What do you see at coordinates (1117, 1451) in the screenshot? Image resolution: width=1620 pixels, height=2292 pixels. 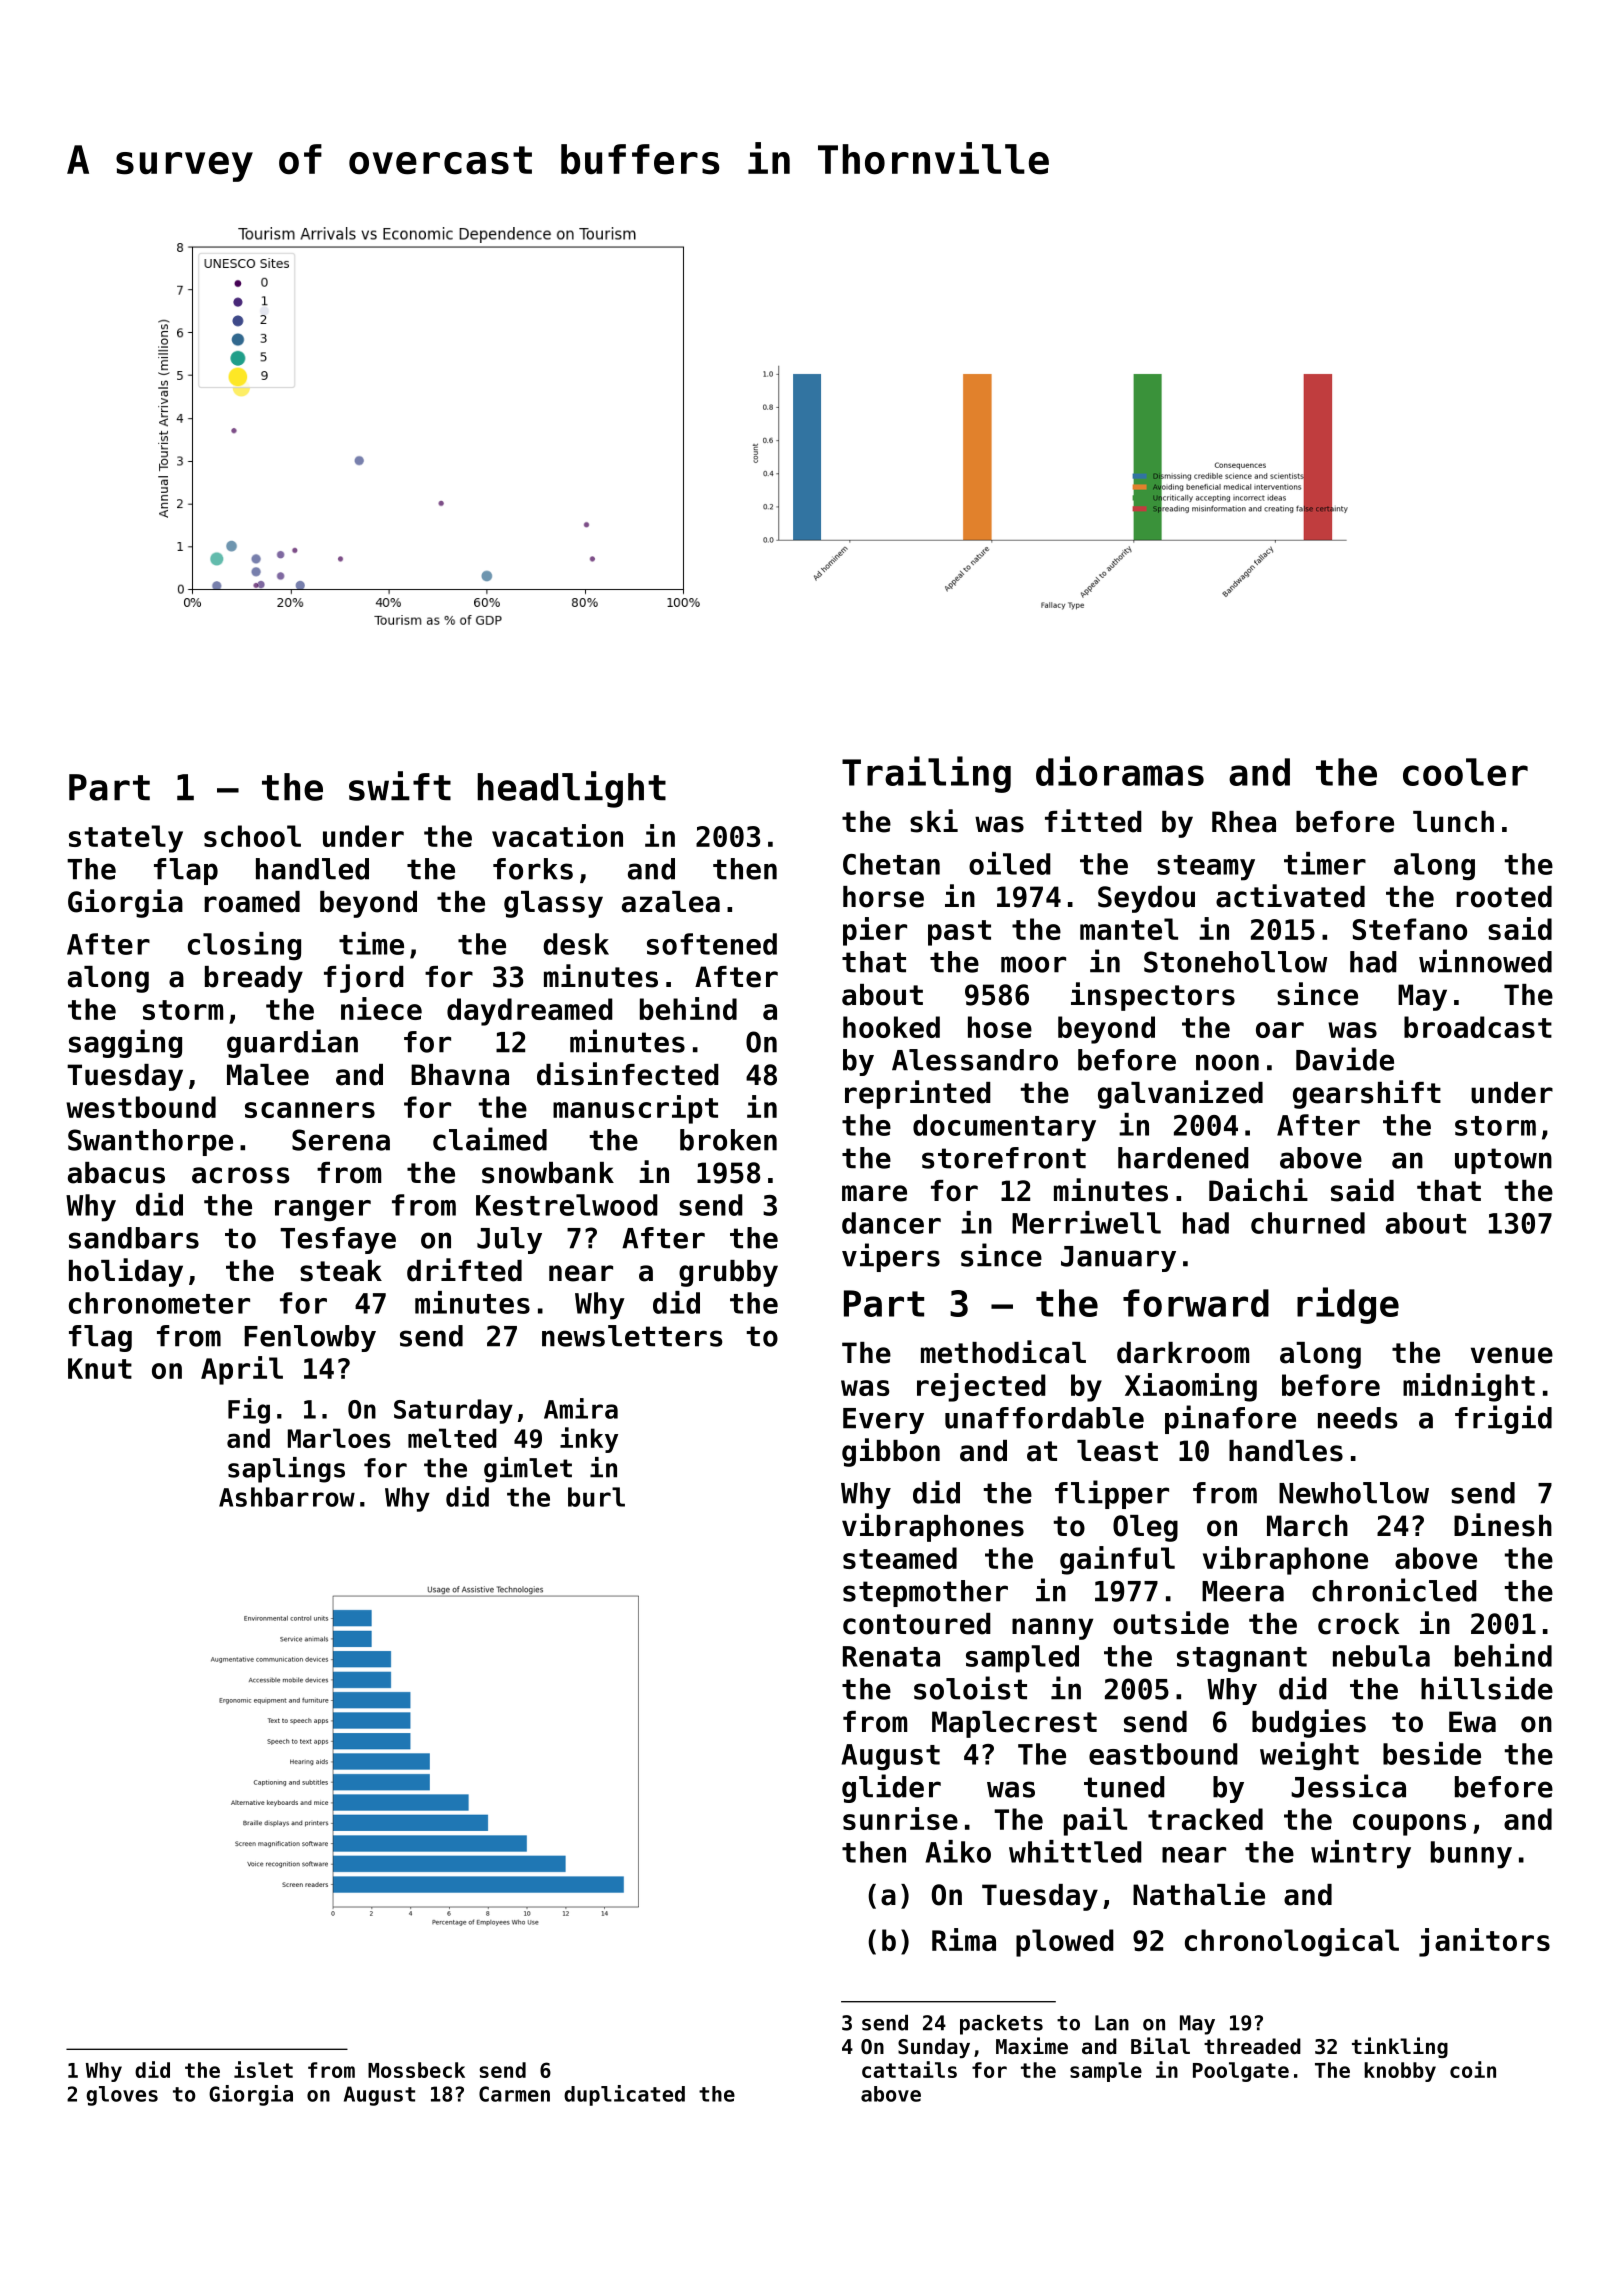 I see `least` at bounding box center [1117, 1451].
